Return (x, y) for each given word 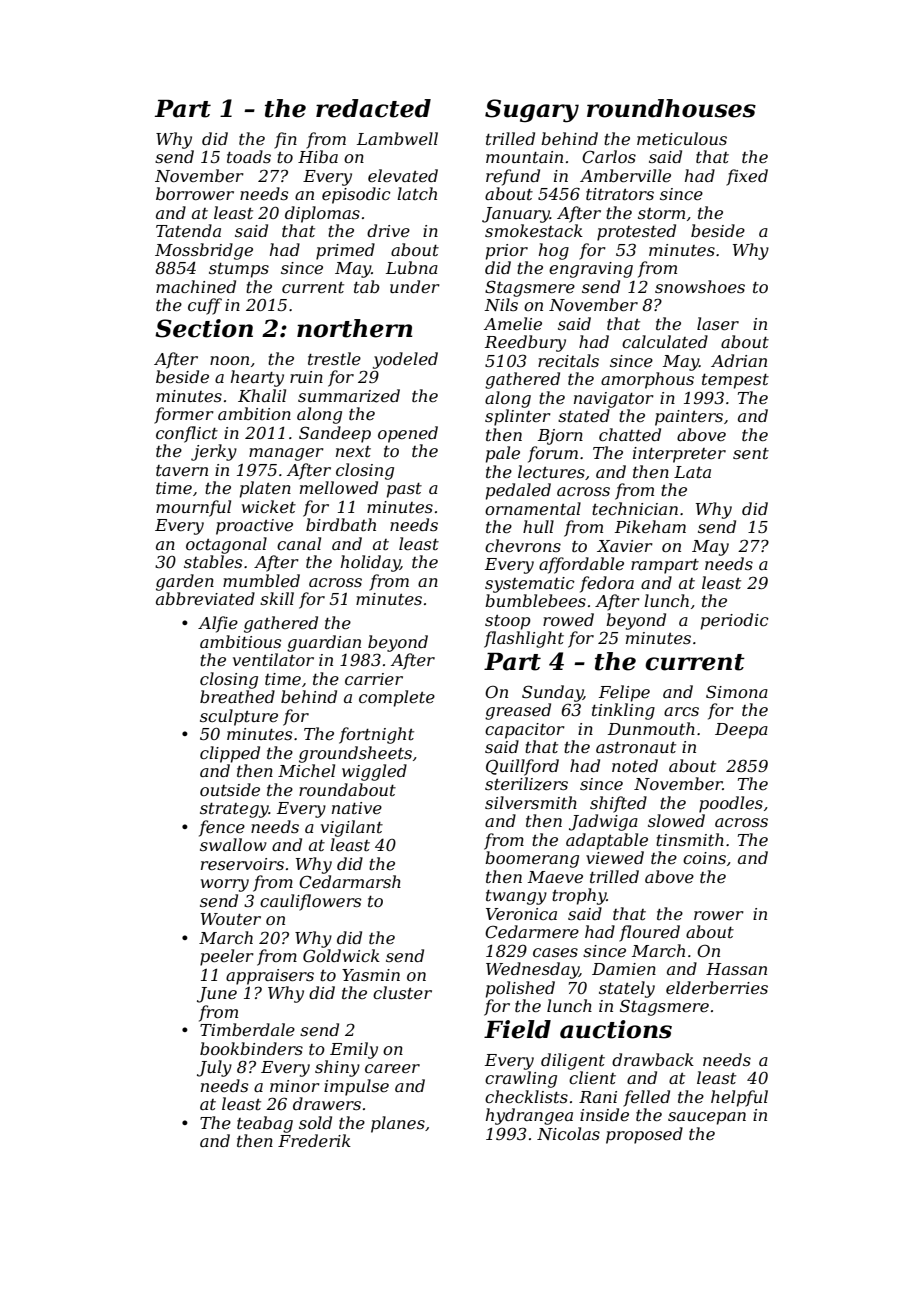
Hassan (736, 969)
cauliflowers (310, 902)
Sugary (532, 111)
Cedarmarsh (350, 881)
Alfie (218, 624)
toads (249, 156)
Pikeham (650, 526)
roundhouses (671, 108)
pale (503, 454)
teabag (265, 1124)
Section (204, 328)
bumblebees (535, 600)
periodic (735, 621)
